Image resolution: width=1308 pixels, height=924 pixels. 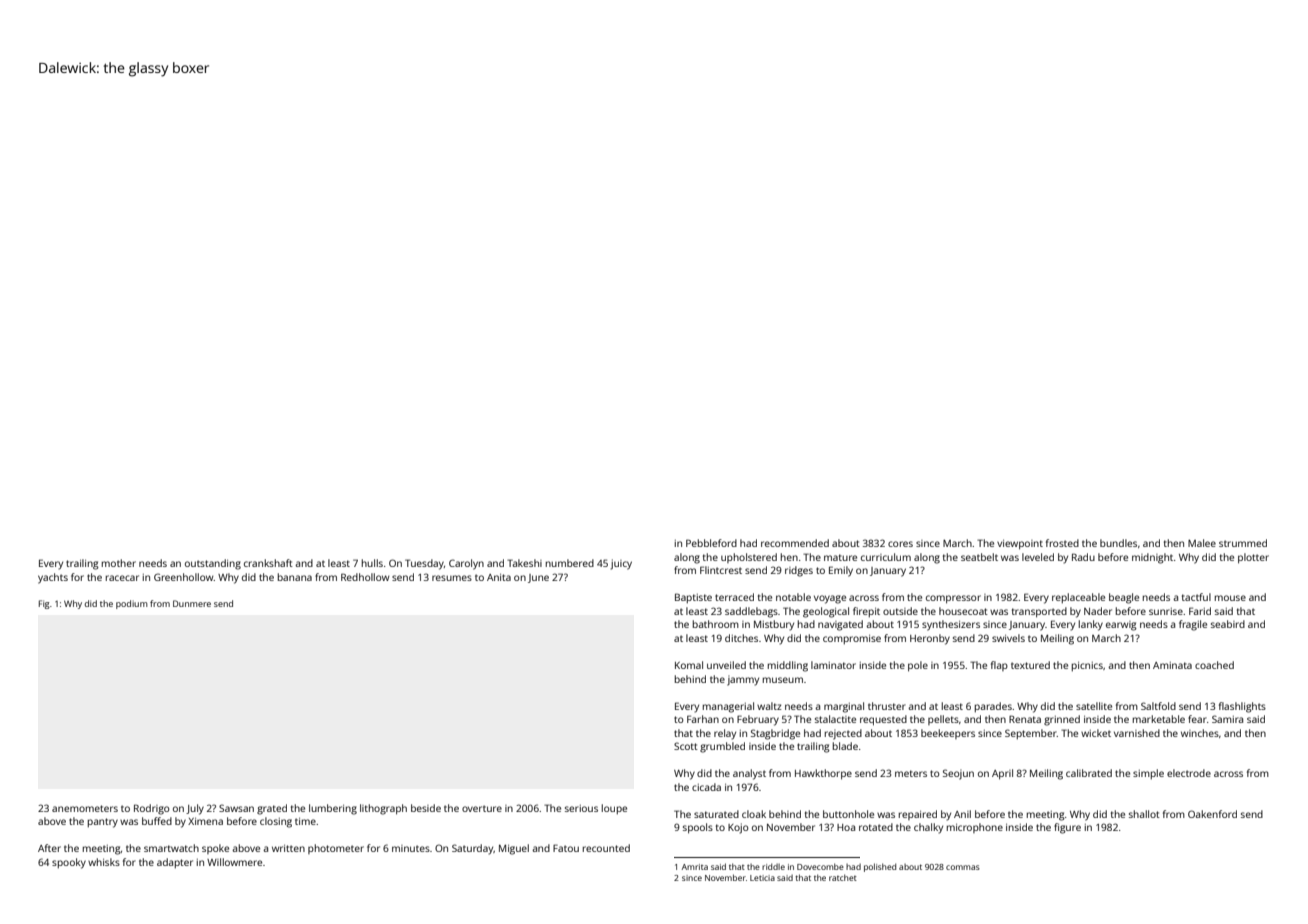 I want to click on replaceable, so click(x=1078, y=598).
